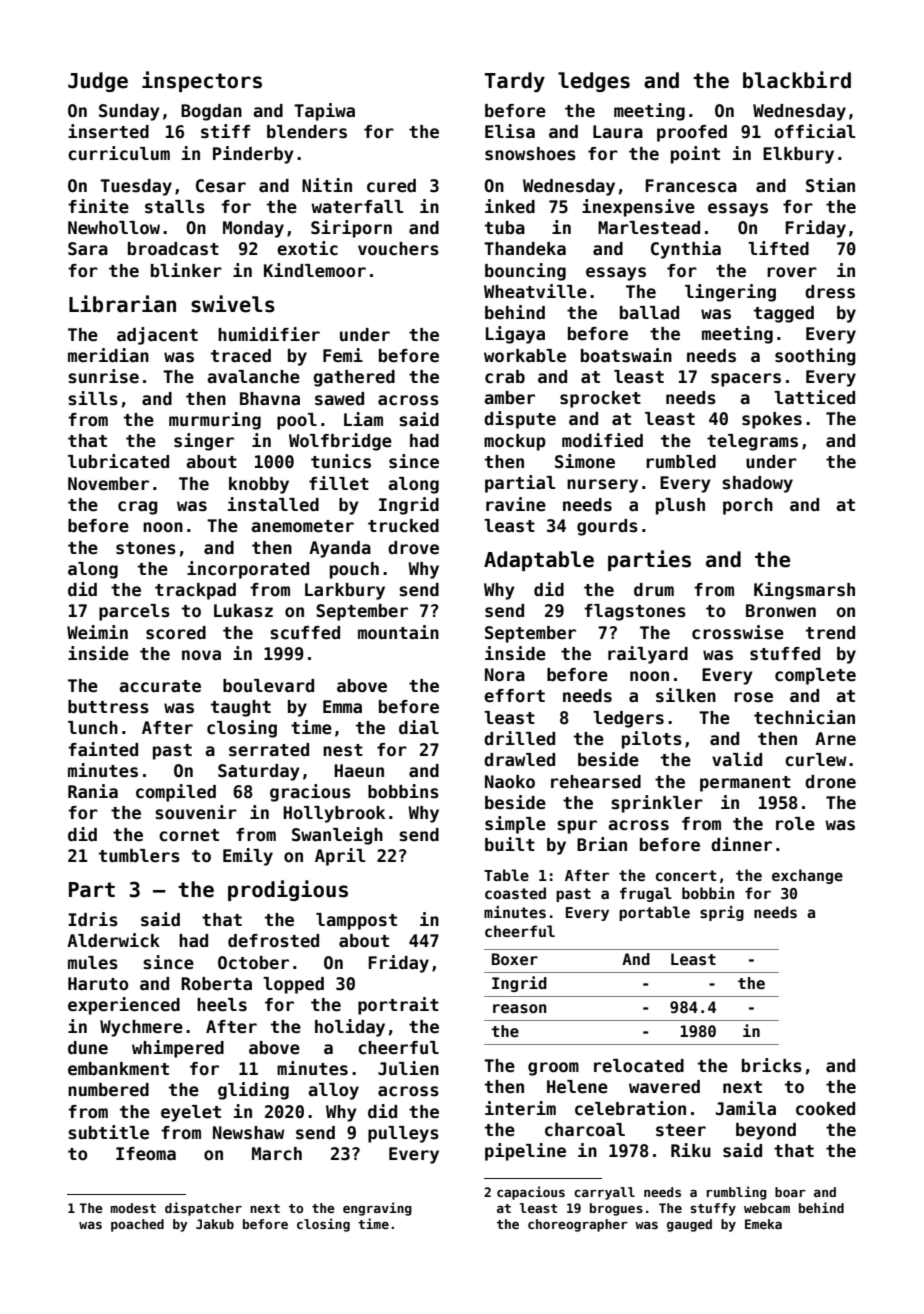 The height and width of the screenshot is (1314, 924). Describe the element at coordinates (628, 719) in the screenshot. I see `ledgers` at that location.
